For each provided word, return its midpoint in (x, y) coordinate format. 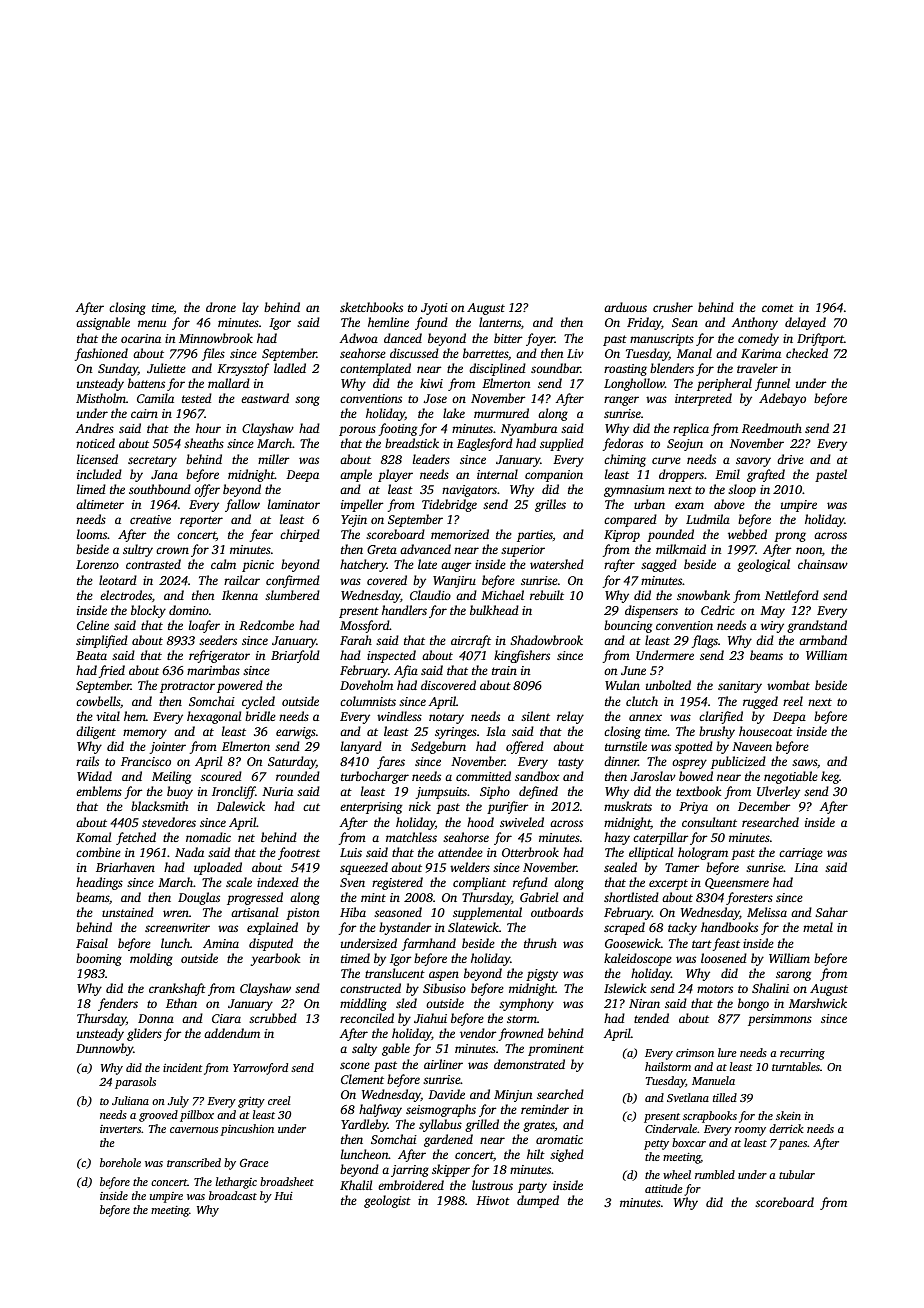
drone (221, 307)
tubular (797, 1174)
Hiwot (493, 1200)
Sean (685, 322)
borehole (120, 1162)
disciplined (497, 369)
